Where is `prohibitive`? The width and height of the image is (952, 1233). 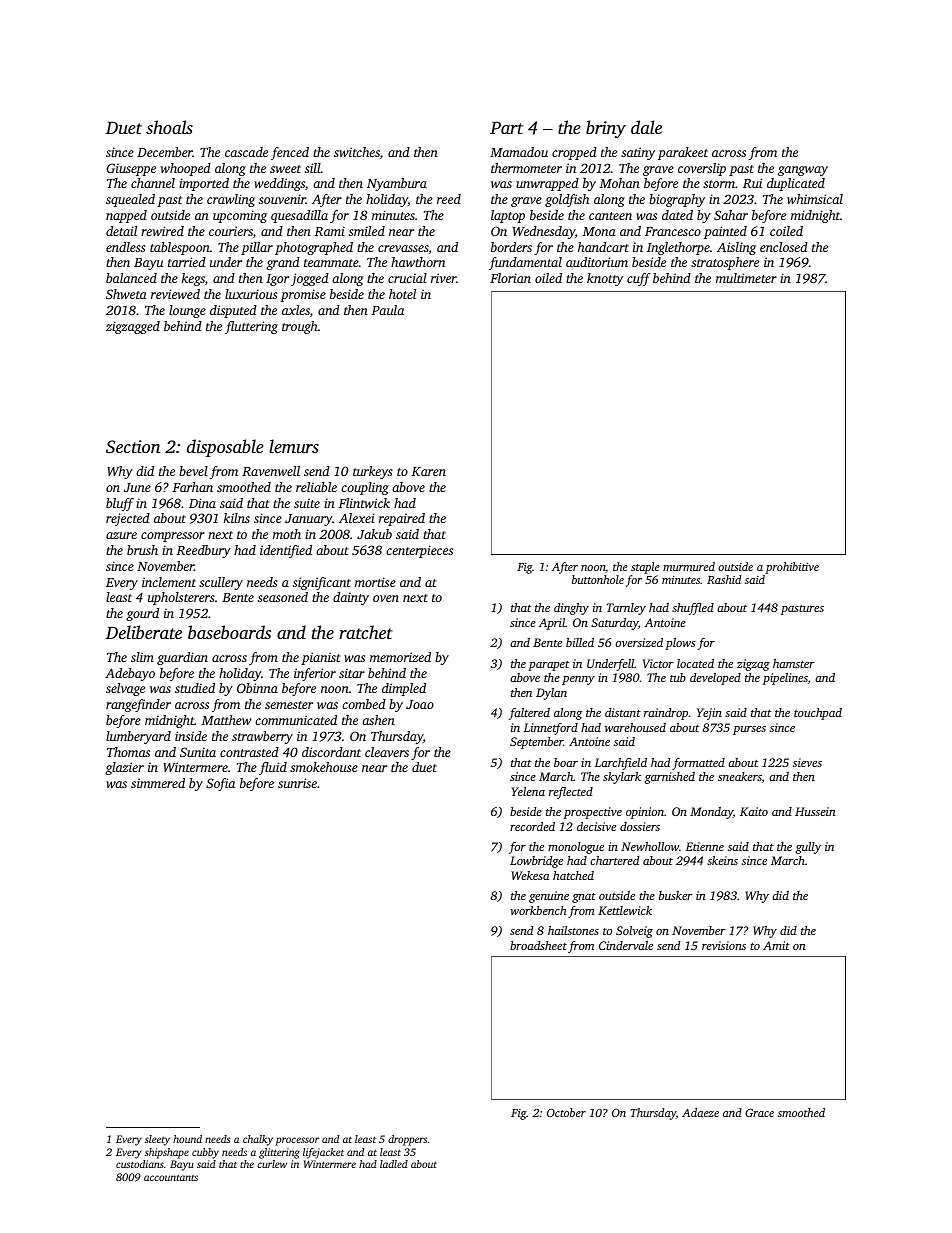 prohibitive is located at coordinates (792, 568).
